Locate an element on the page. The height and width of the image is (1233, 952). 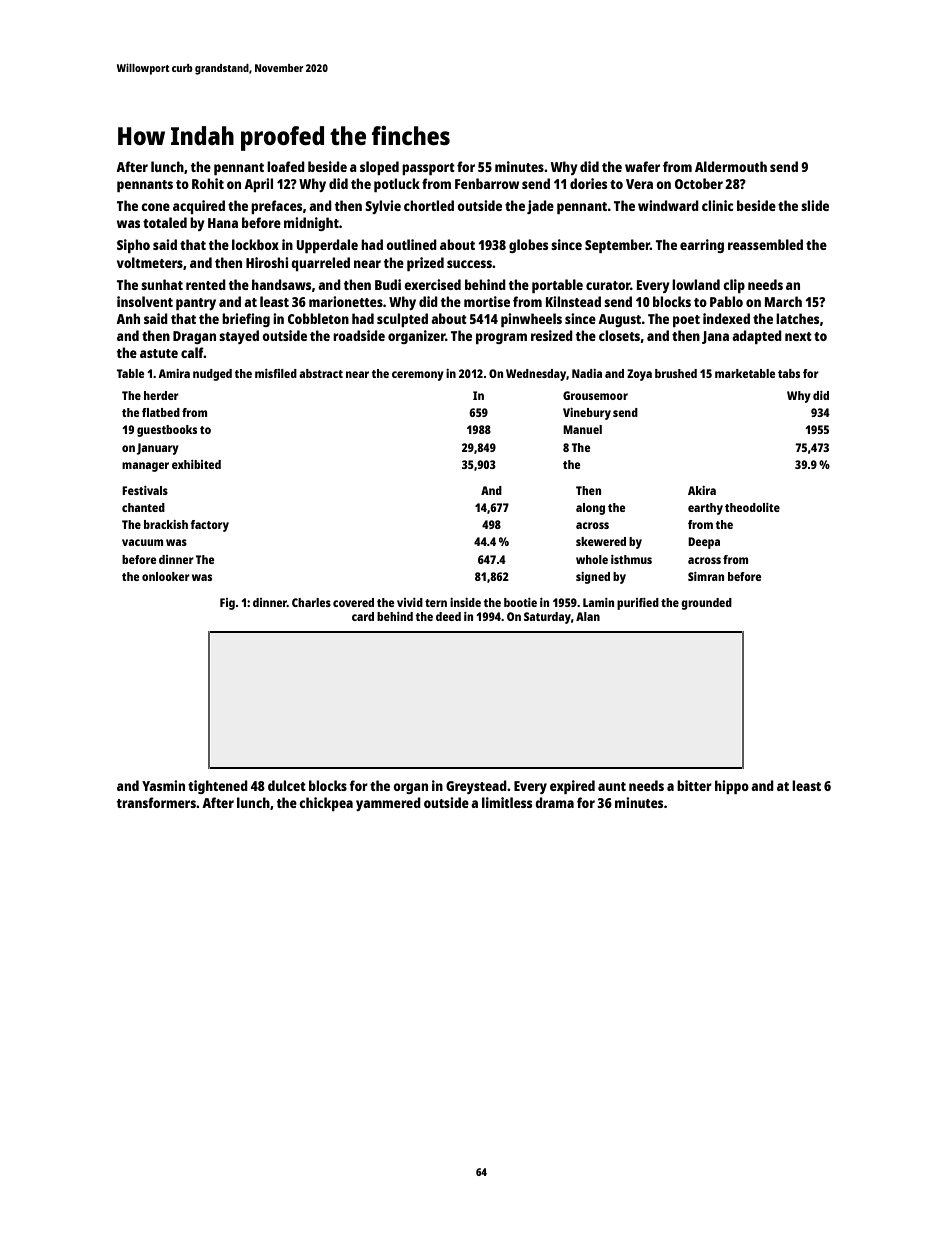
grounded is located at coordinates (706, 604).
